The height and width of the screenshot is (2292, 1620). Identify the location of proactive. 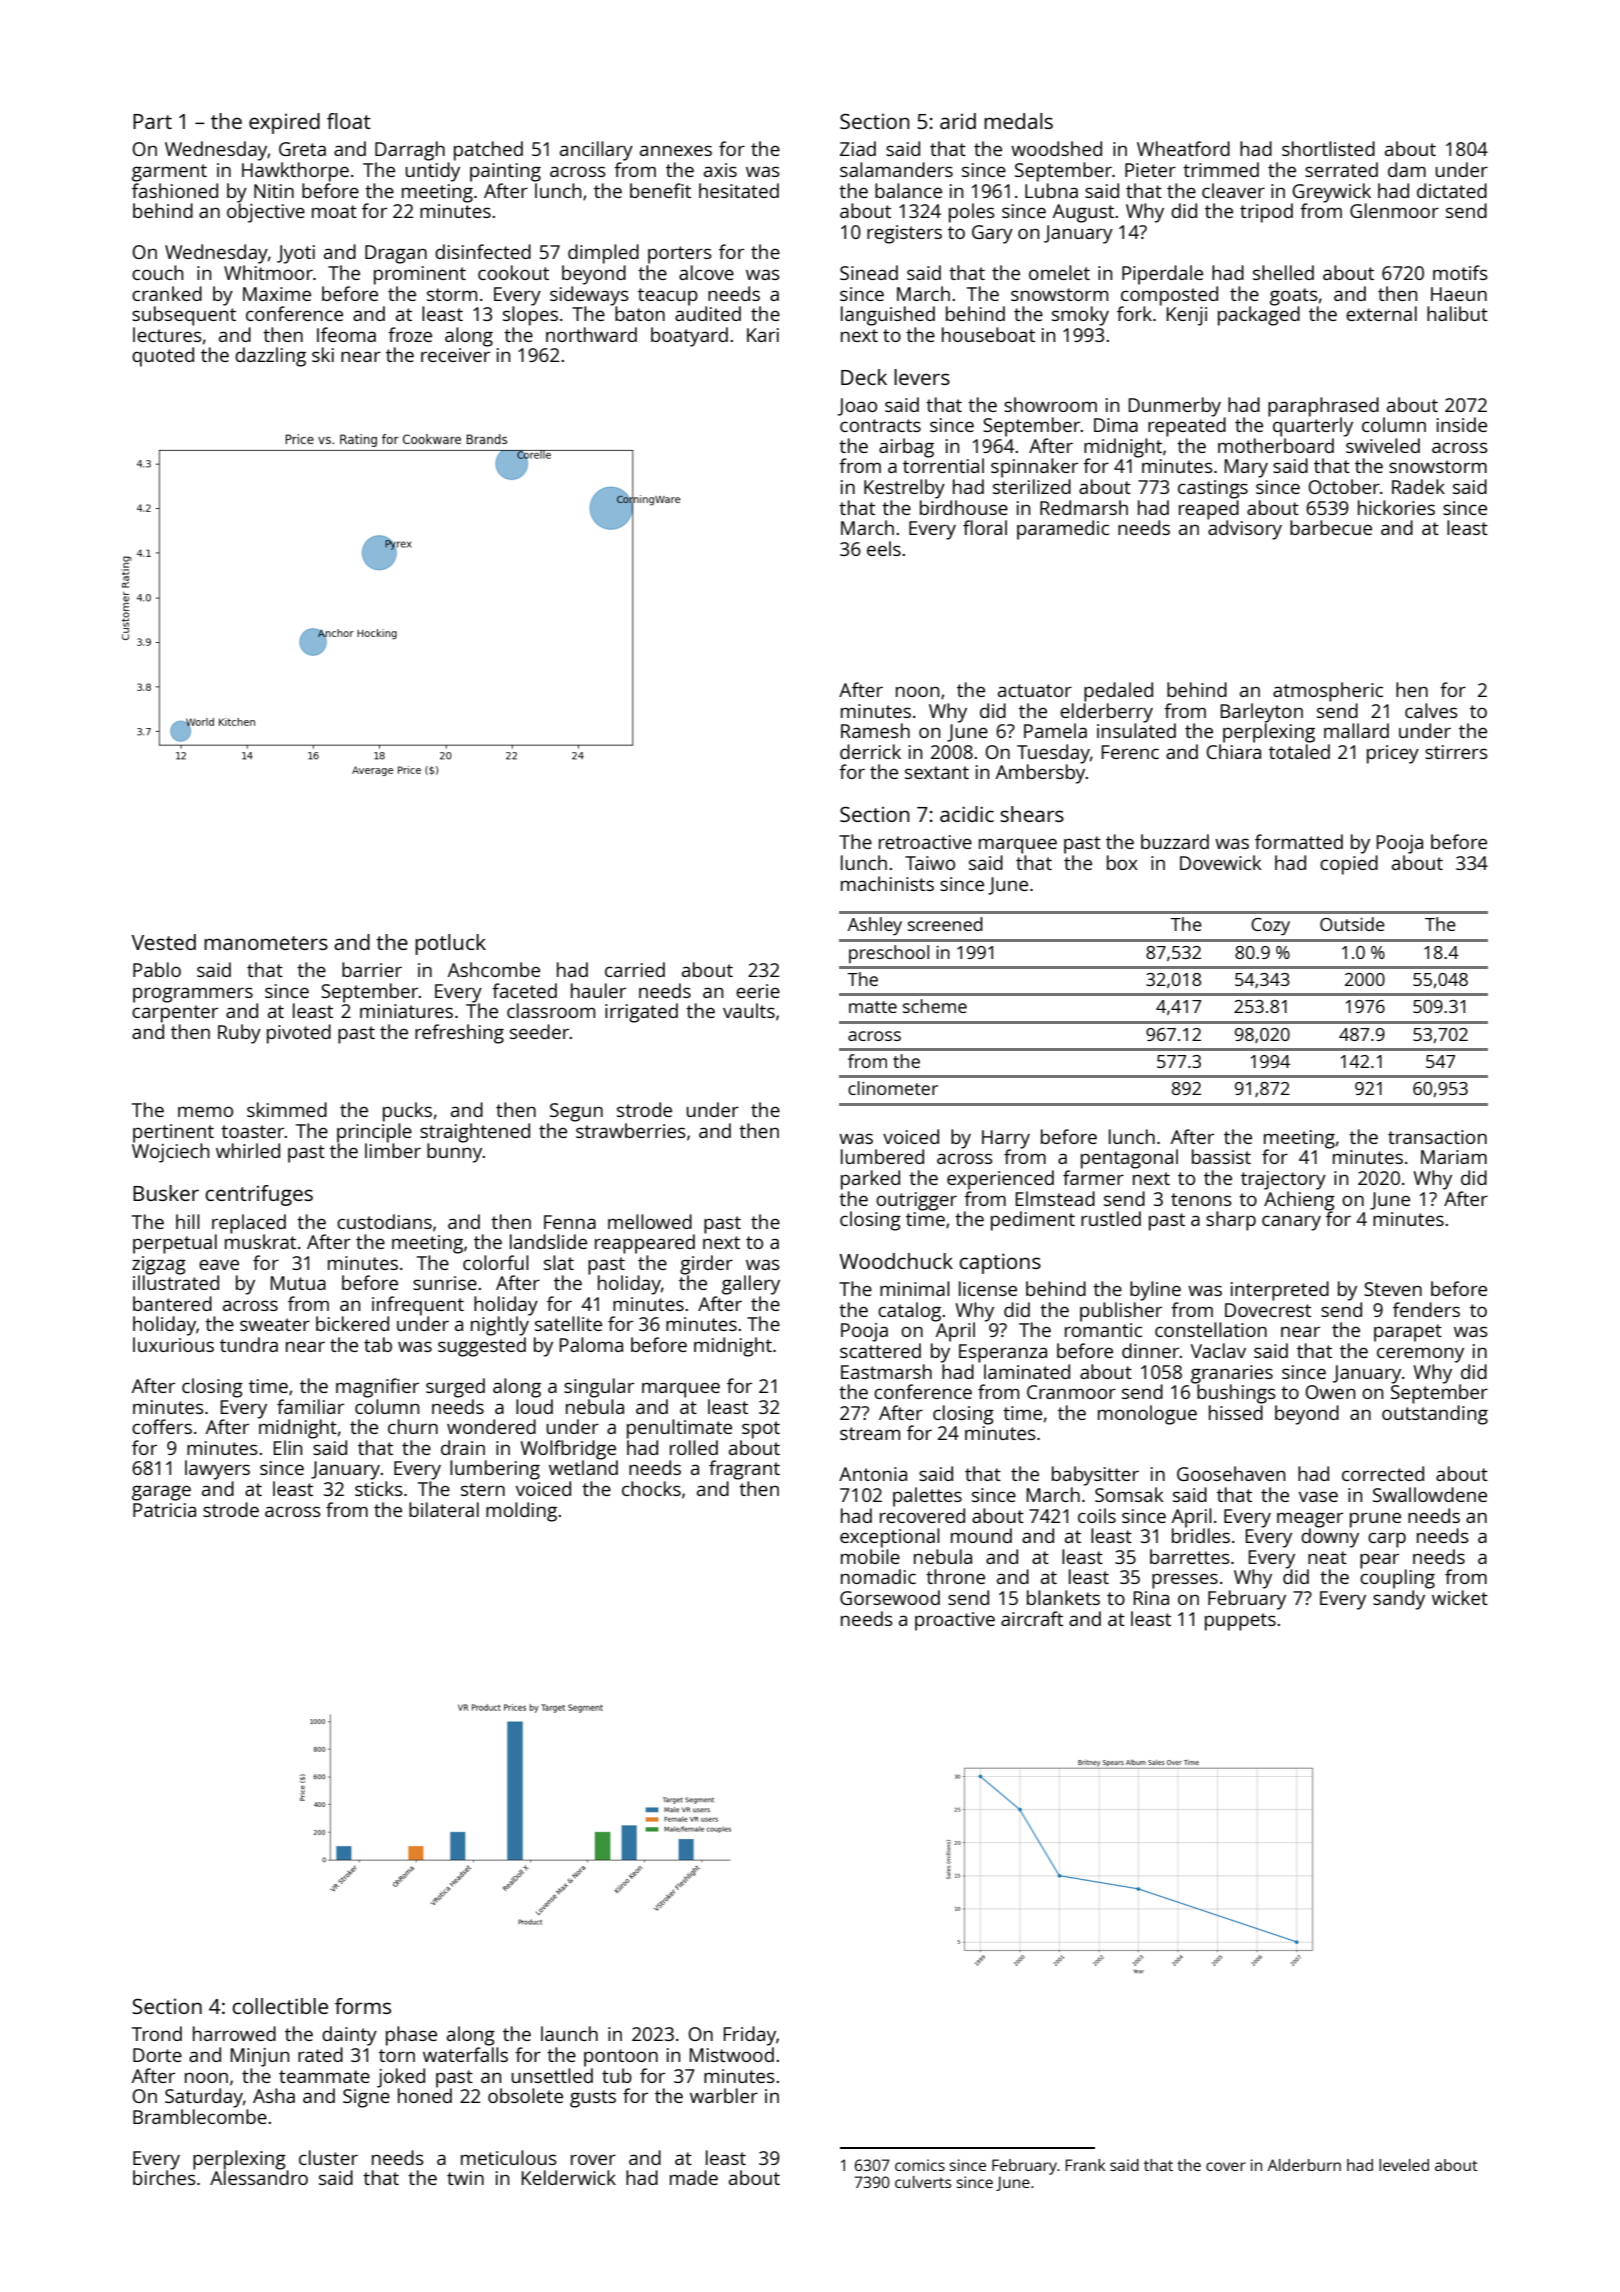
(955, 1621).
